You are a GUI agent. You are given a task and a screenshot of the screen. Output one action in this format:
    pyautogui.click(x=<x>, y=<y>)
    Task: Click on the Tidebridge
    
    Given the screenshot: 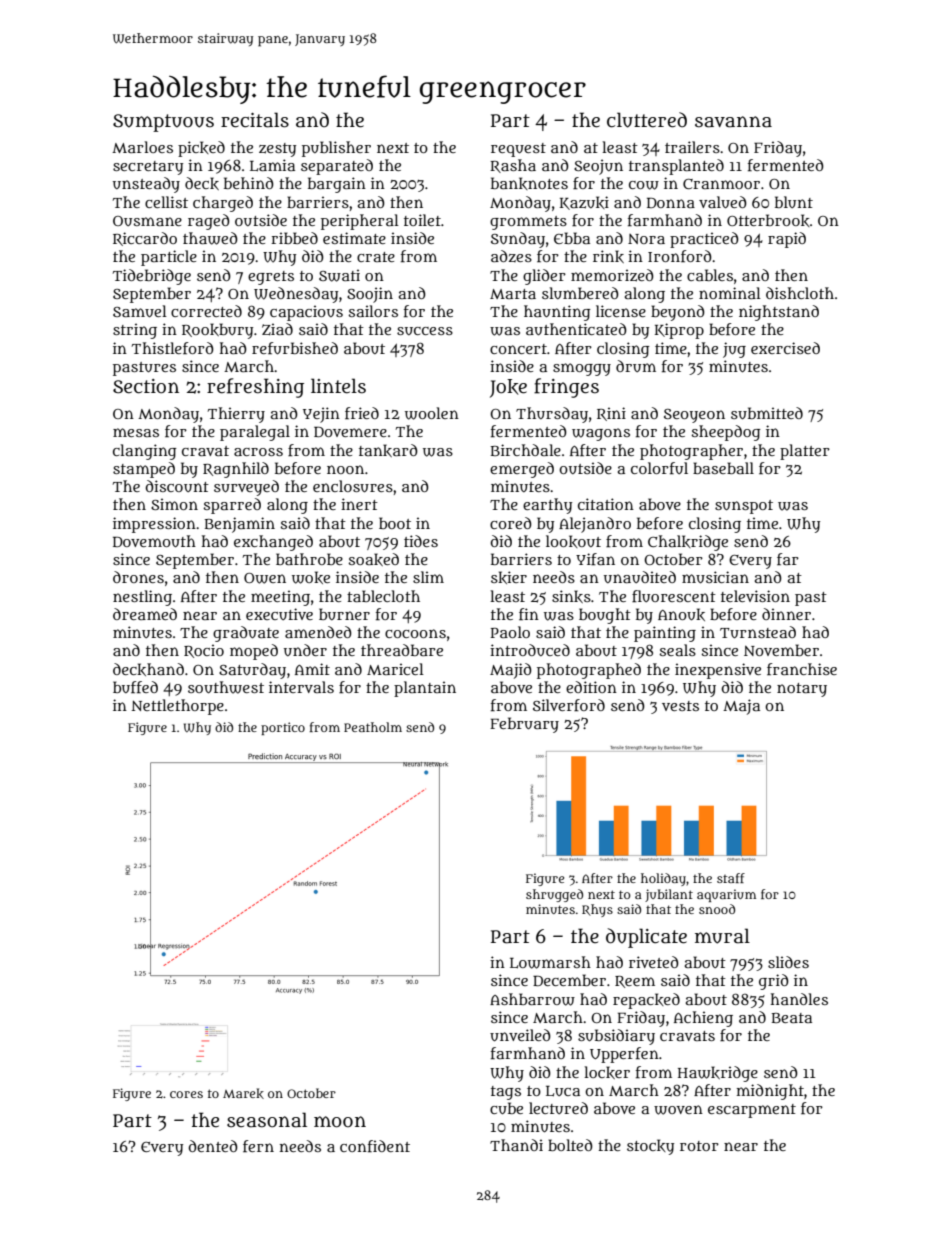 What is the action you would take?
    pyautogui.click(x=152, y=277)
